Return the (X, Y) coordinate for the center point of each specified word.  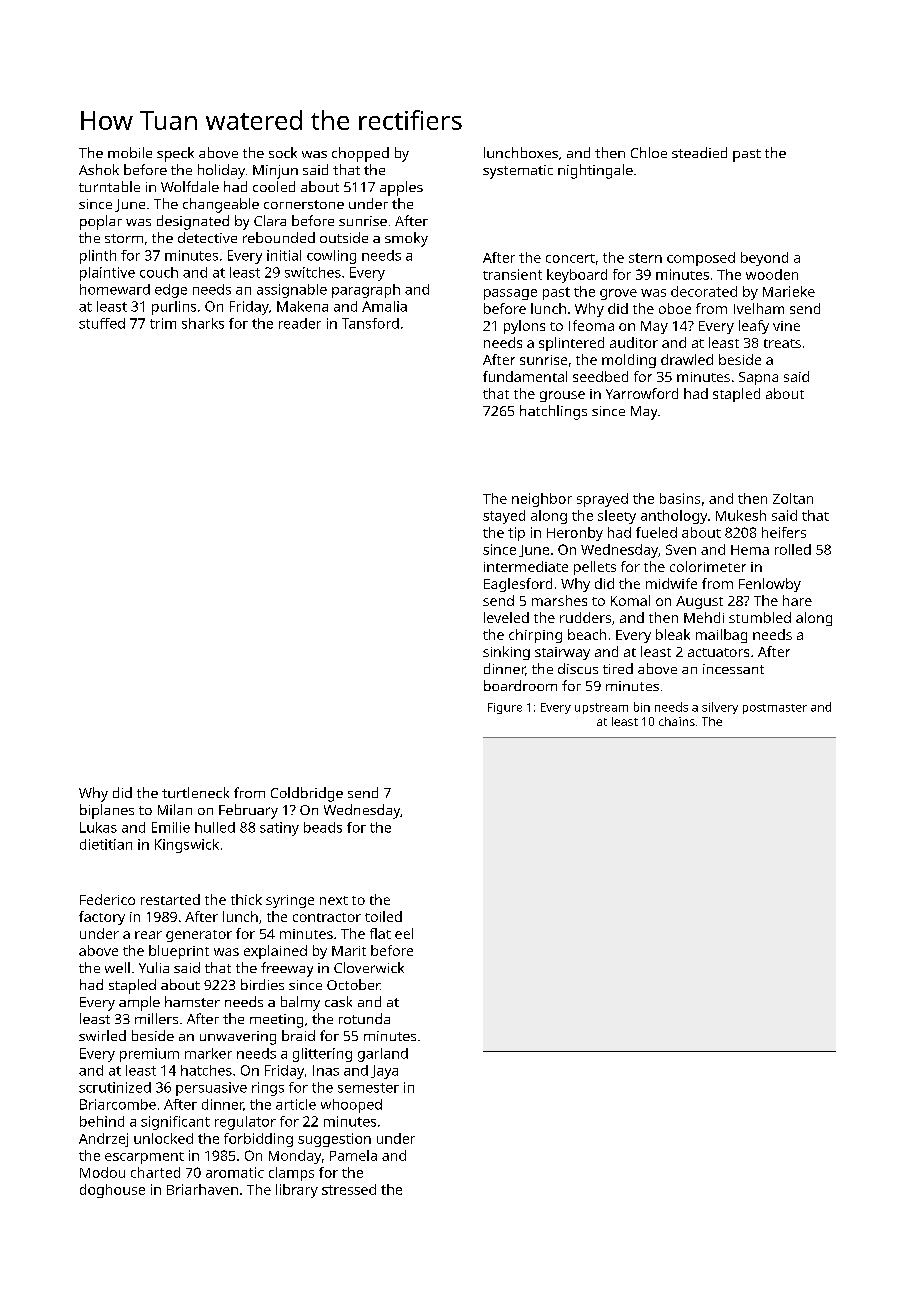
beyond (764, 259)
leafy (754, 327)
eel (404, 933)
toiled (383, 916)
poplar (101, 222)
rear (148, 935)
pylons (524, 327)
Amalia (384, 306)
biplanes (107, 811)
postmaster (775, 709)
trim (163, 323)
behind (102, 1121)
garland (383, 1055)
